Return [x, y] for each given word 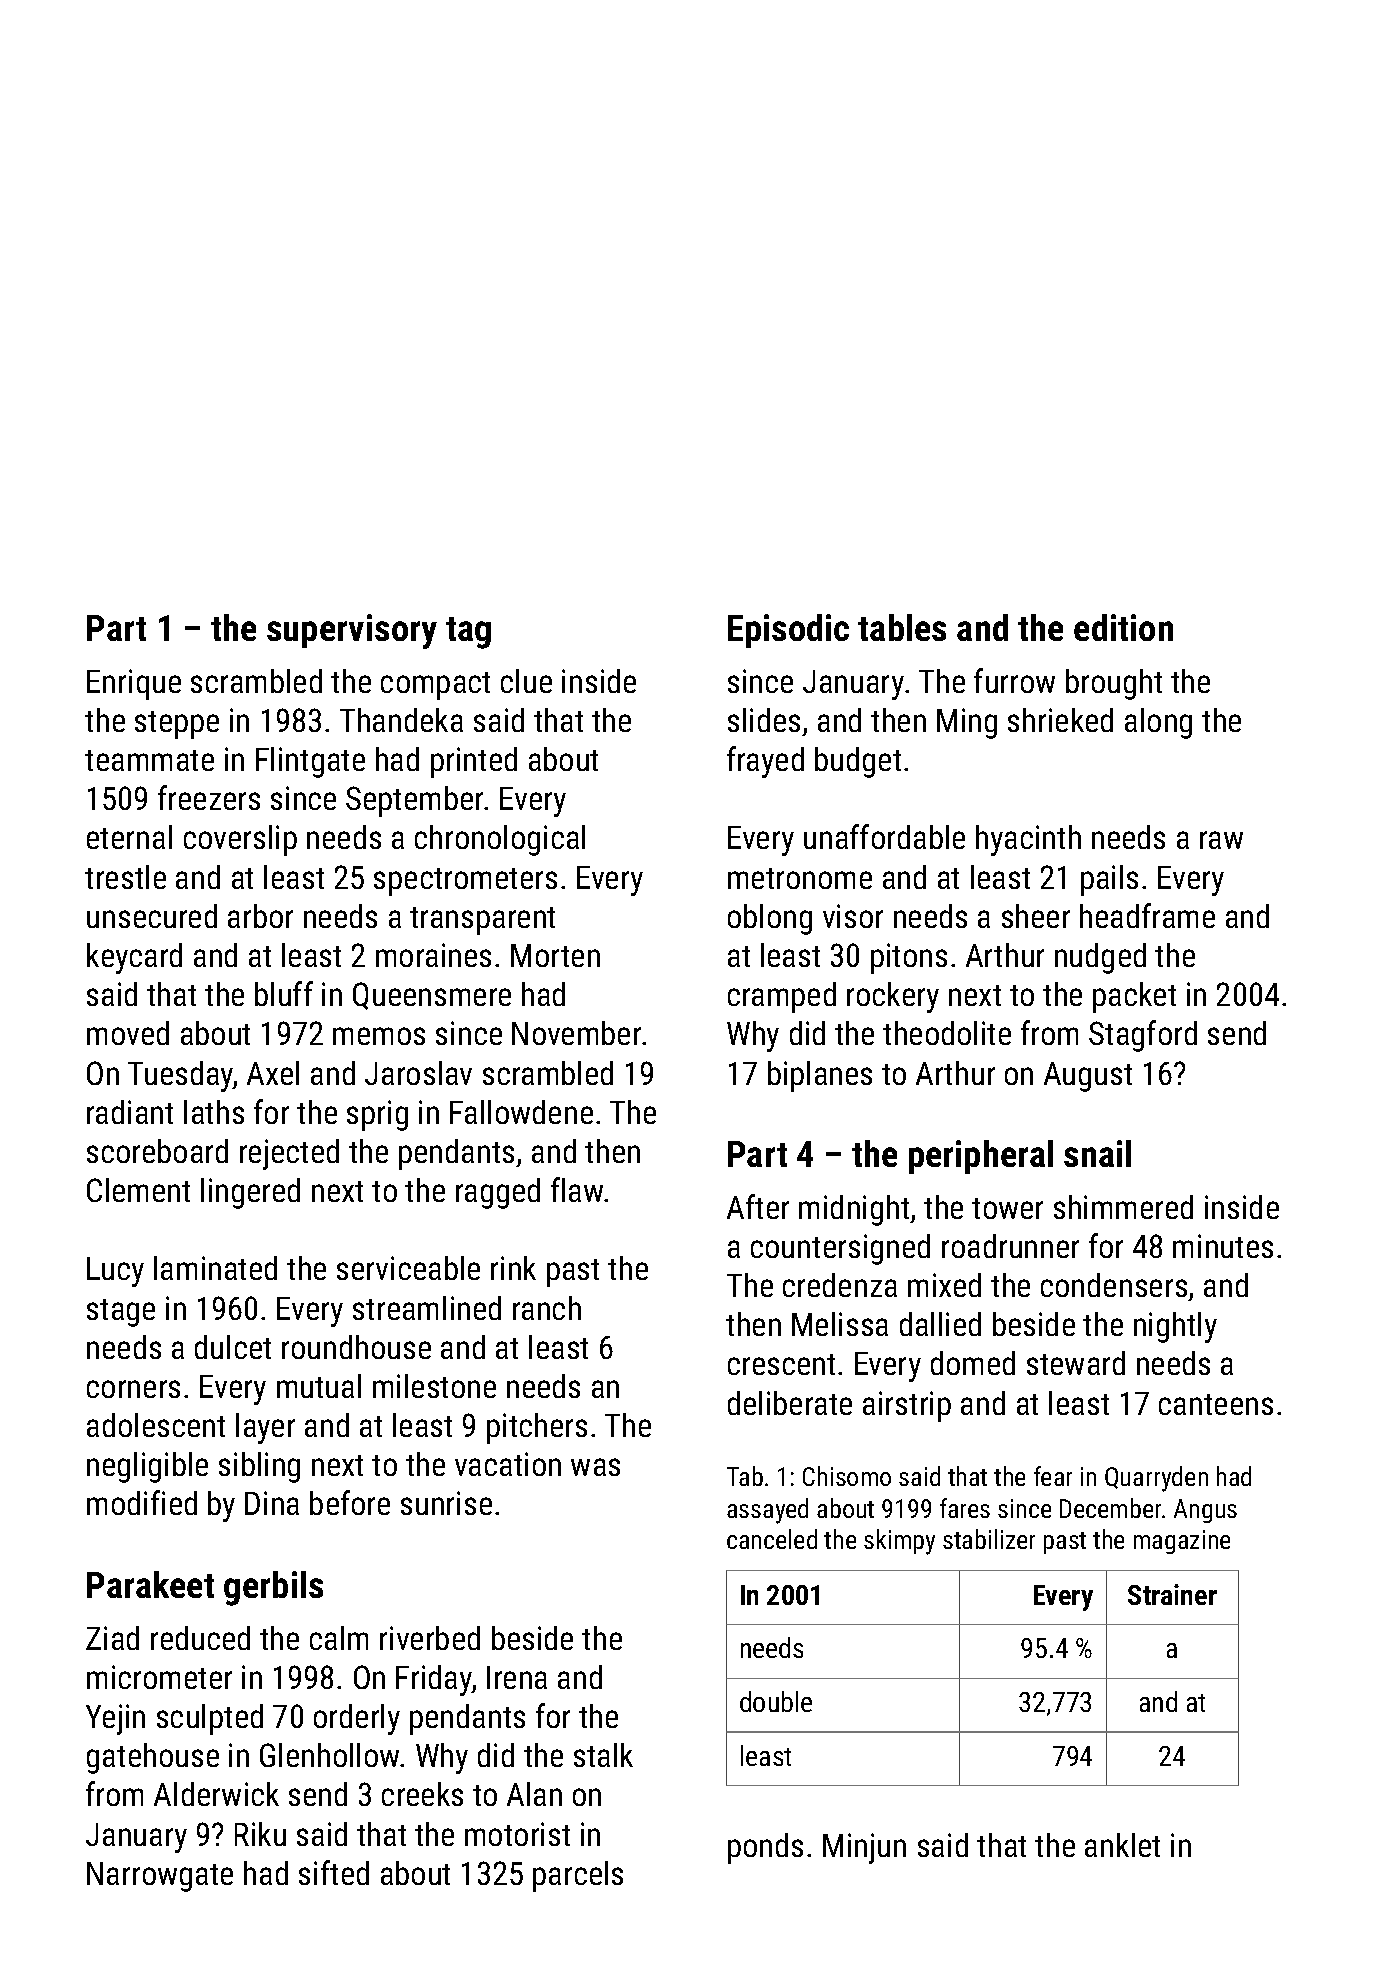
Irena [517, 1677]
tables [902, 627]
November [576, 1033]
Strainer [1172, 1594]
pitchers [537, 1428]
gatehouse [153, 1758]
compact [435, 686]
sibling [259, 1467]
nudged [1100, 958]
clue [526, 681]
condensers [1114, 1285]
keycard [134, 958]
